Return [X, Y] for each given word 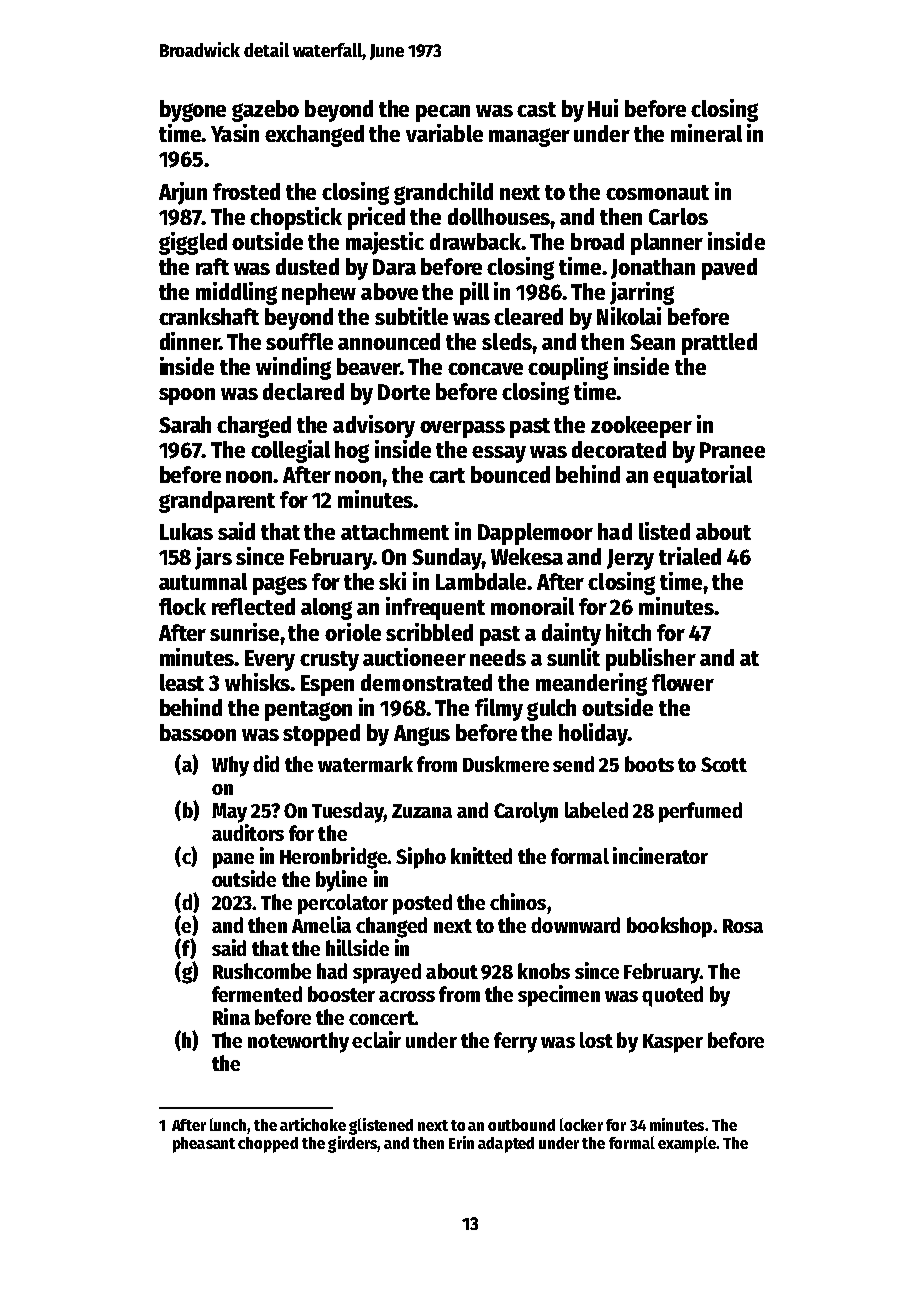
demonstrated [426, 682]
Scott [724, 764]
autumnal [203, 581]
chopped [268, 1145]
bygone [193, 111]
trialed [690, 556]
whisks [257, 682]
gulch [551, 710]
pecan [443, 113]
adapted [506, 1145]
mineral [706, 133]
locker [581, 1124]
